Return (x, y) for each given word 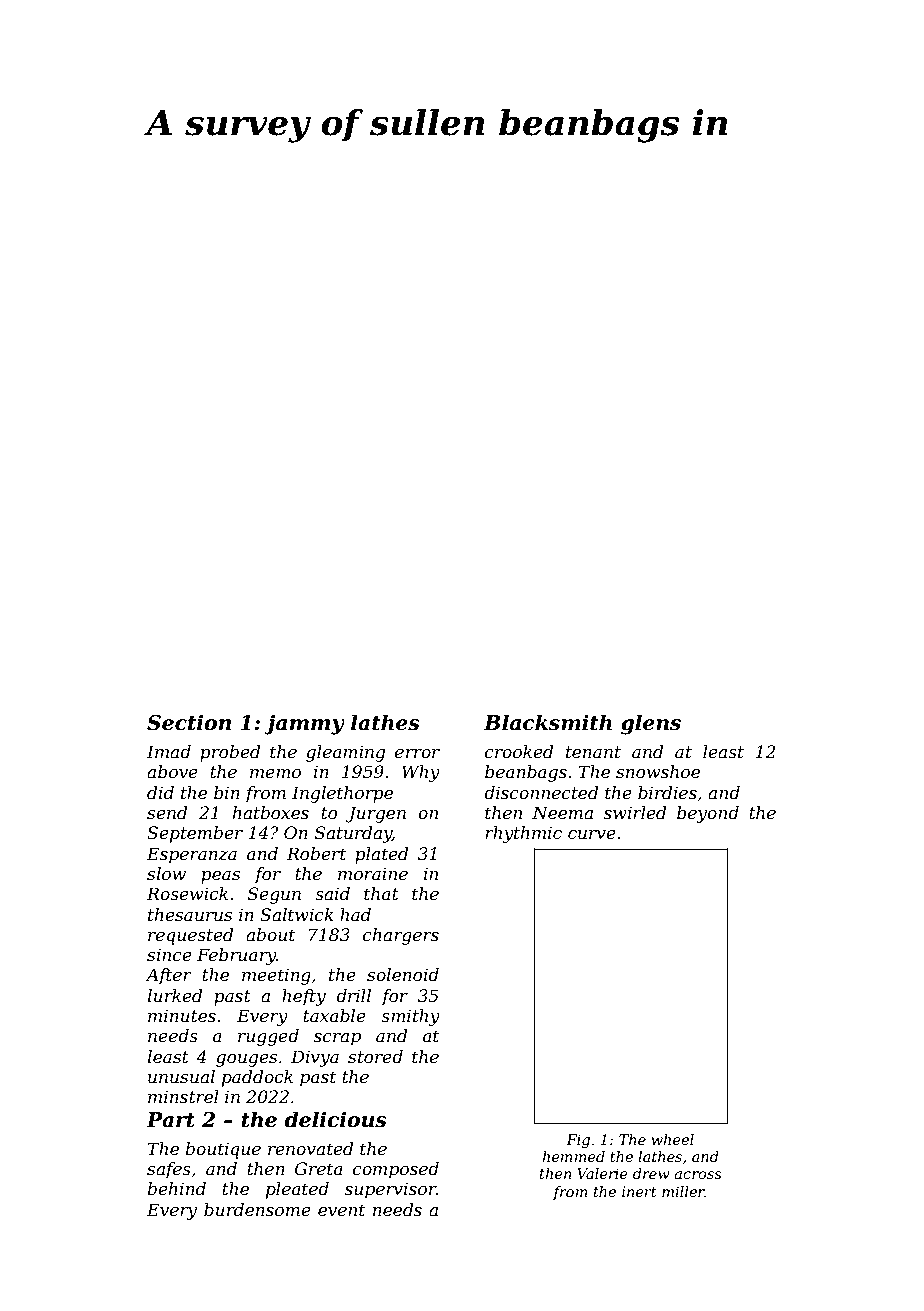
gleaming (345, 753)
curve (592, 834)
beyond (708, 814)
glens (651, 724)
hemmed (573, 1156)
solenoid (403, 974)
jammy (304, 724)
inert (639, 1191)
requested (190, 936)
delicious (336, 1119)
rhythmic (523, 834)
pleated (297, 1190)
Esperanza (192, 855)
